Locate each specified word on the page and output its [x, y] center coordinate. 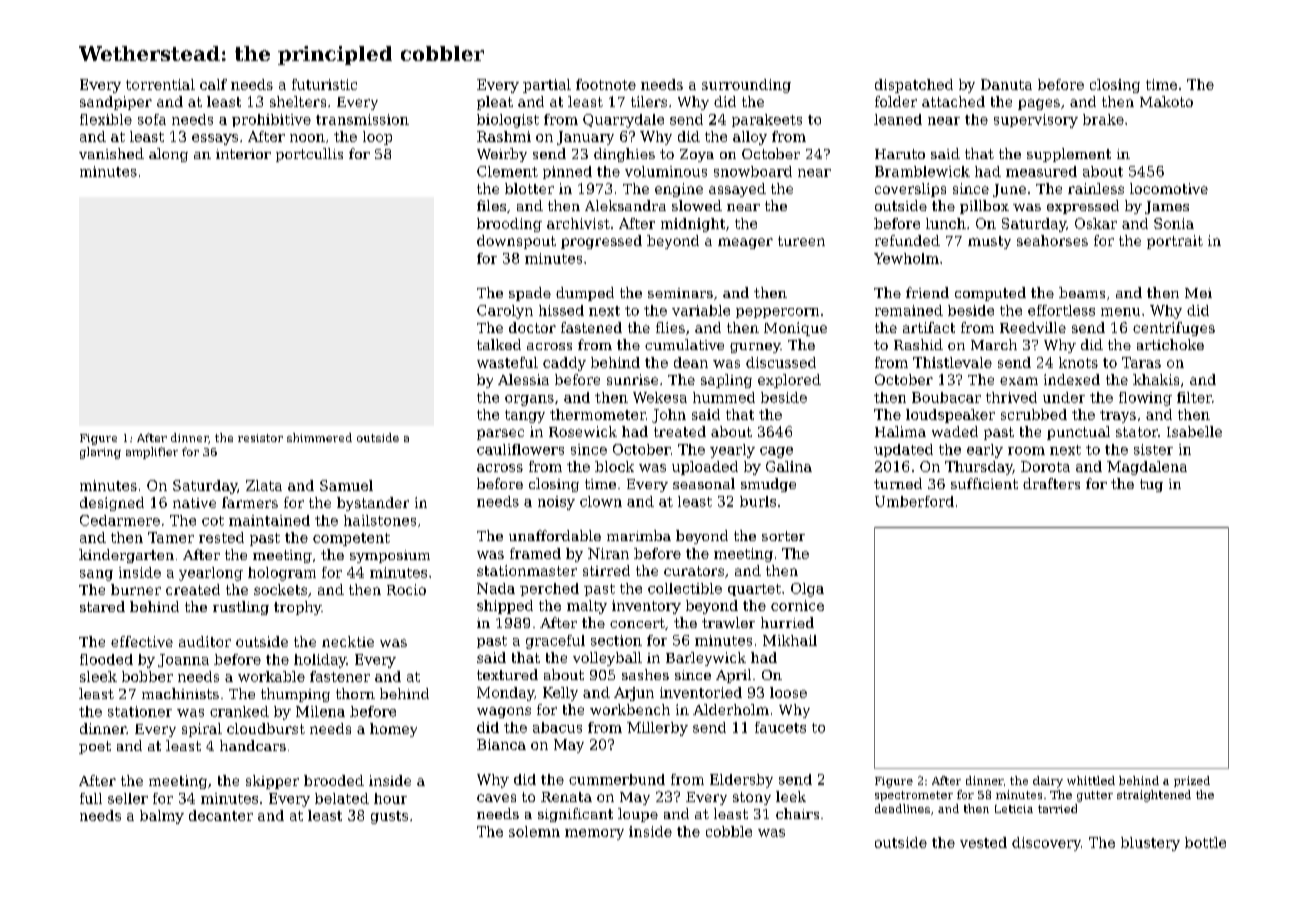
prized [1192, 781]
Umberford [914, 501]
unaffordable [555, 535]
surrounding [746, 86]
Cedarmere [120, 520]
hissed [561, 310]
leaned [898, 119]
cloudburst [266, 728]
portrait [1175, 242]
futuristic [324, 84]
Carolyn [505, 312]
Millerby [657, 729]
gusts [389, 817]
